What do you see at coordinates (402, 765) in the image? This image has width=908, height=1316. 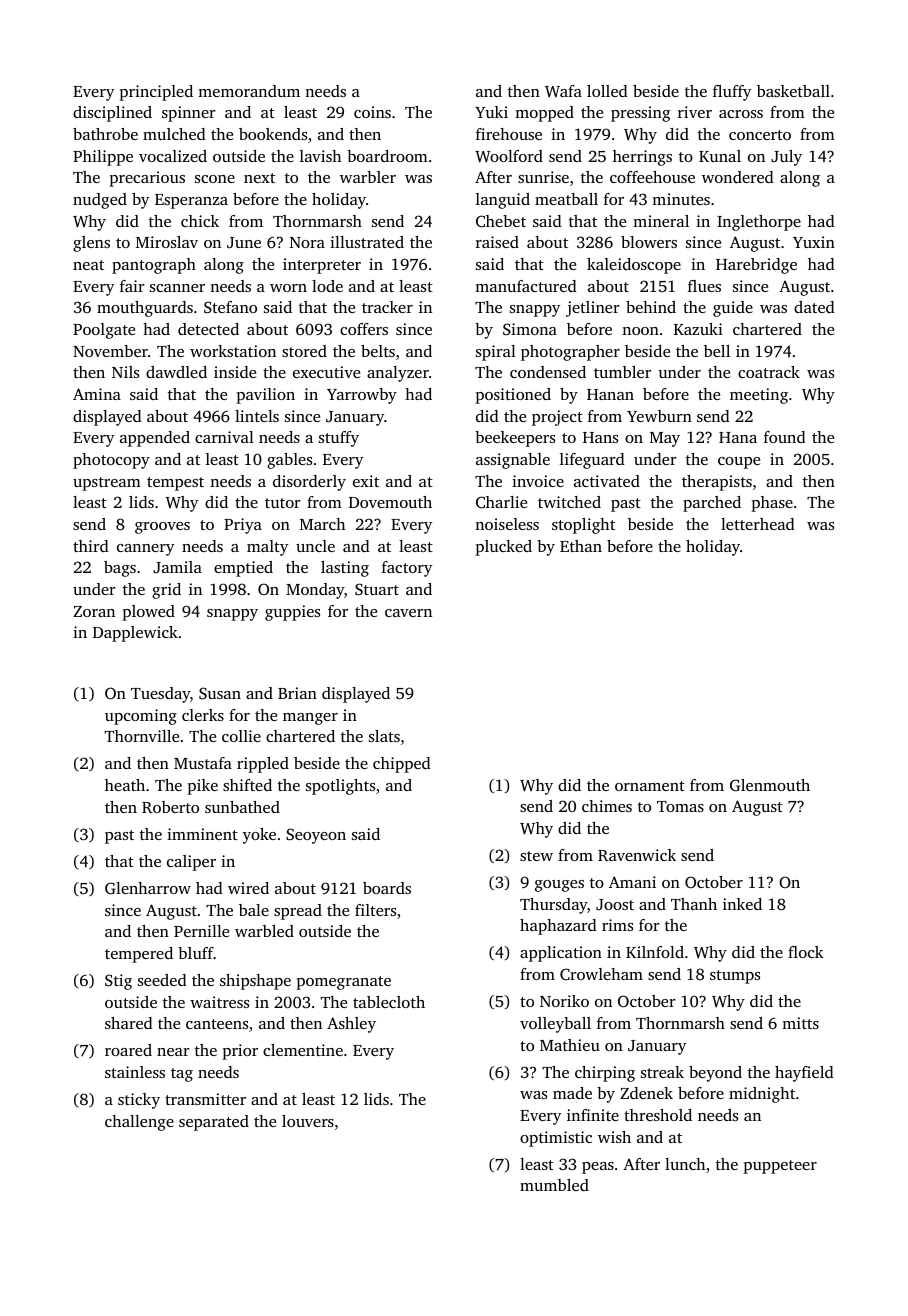 I see `chipped` at bounding box center [402, 765].
